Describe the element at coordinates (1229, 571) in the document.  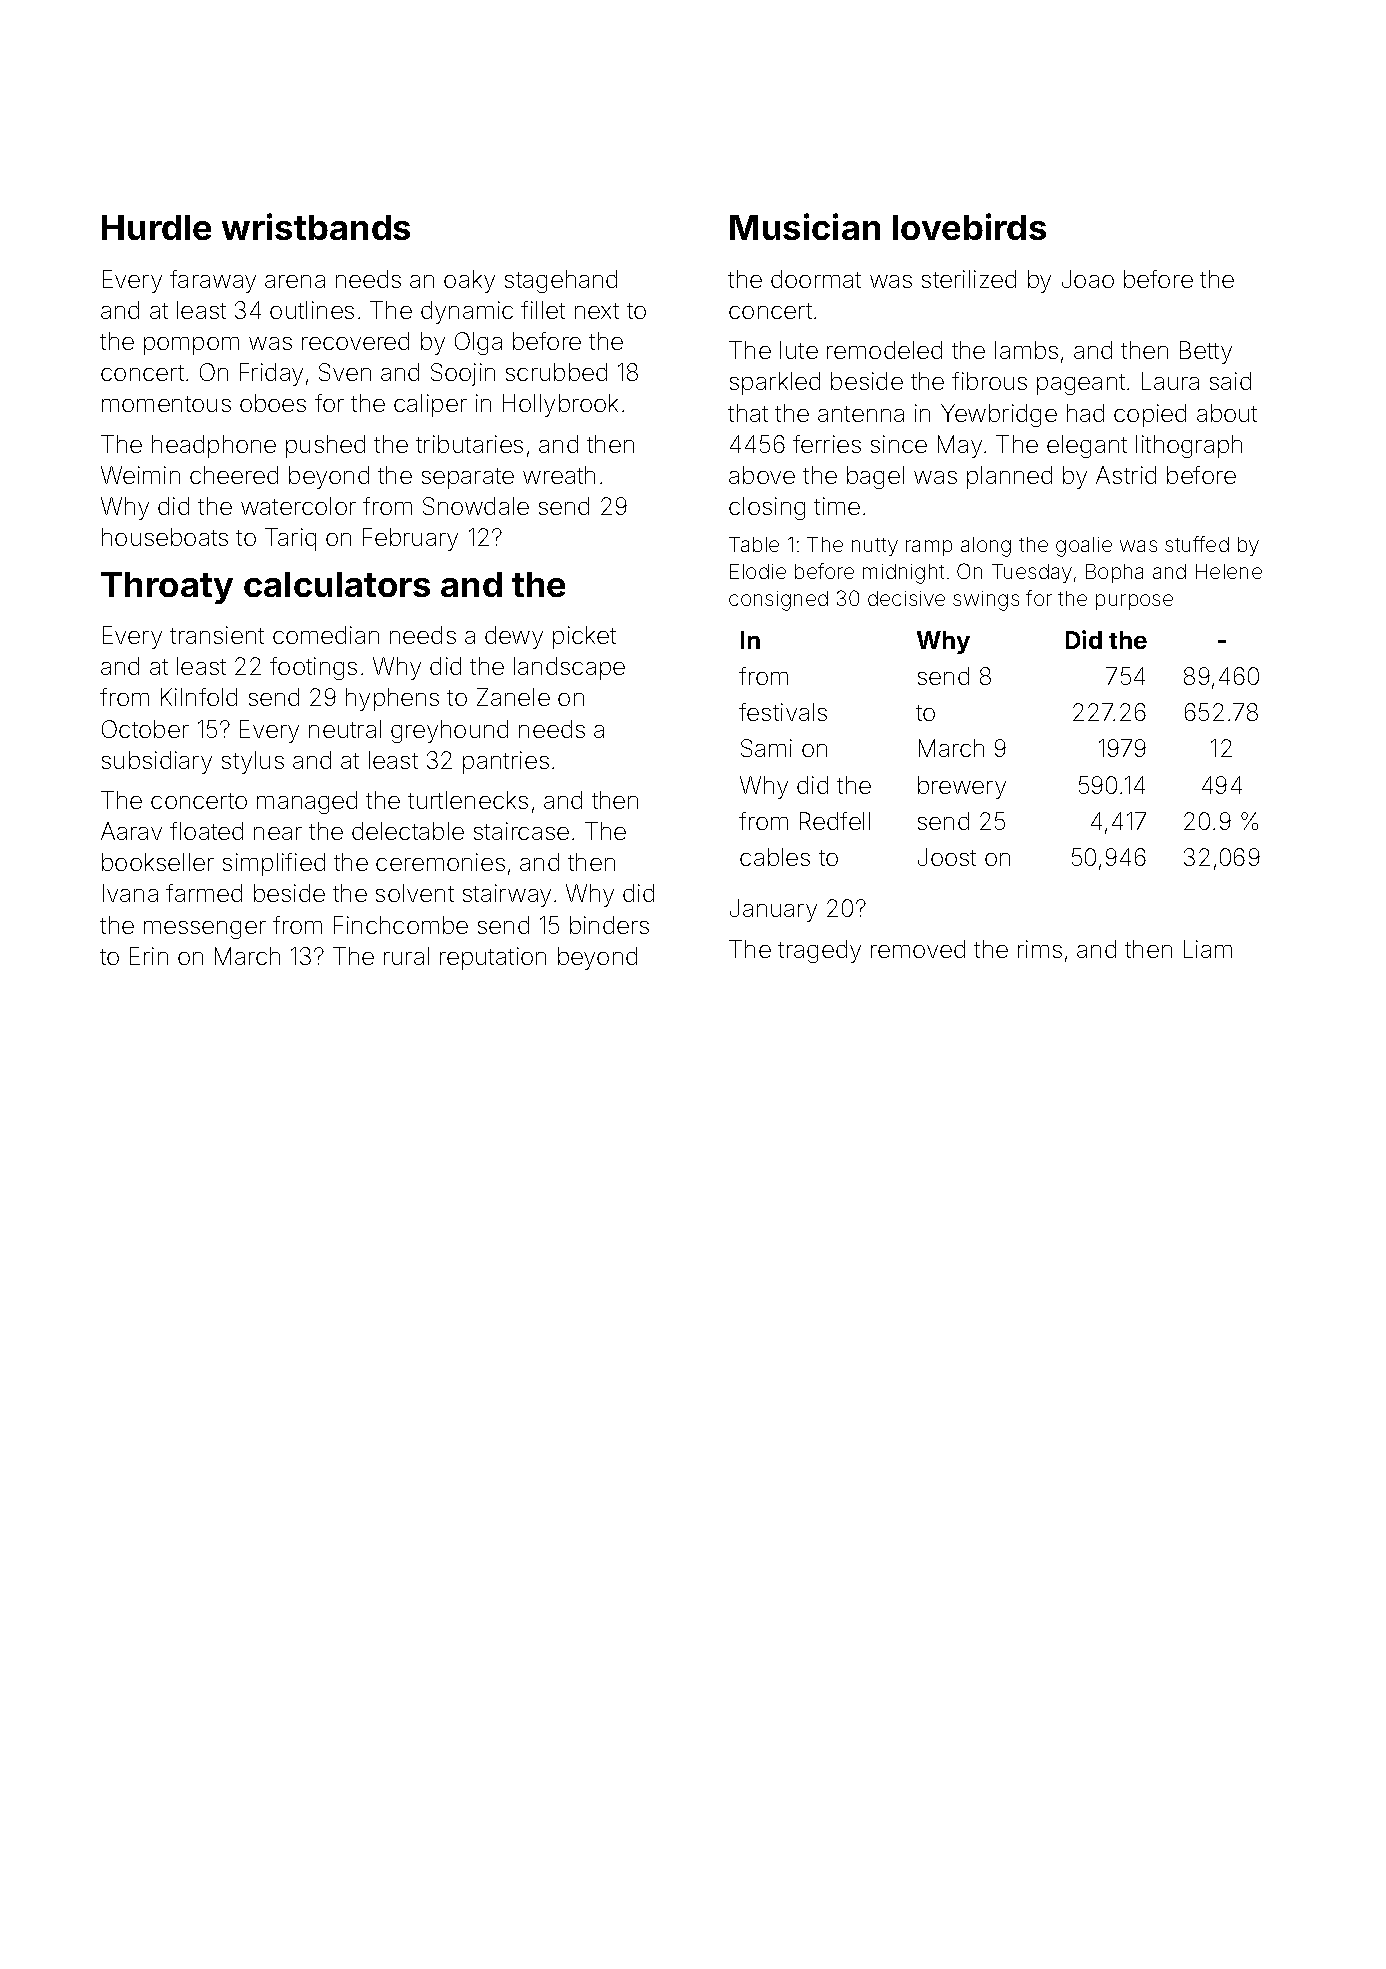
I see `Helene` at that location.
